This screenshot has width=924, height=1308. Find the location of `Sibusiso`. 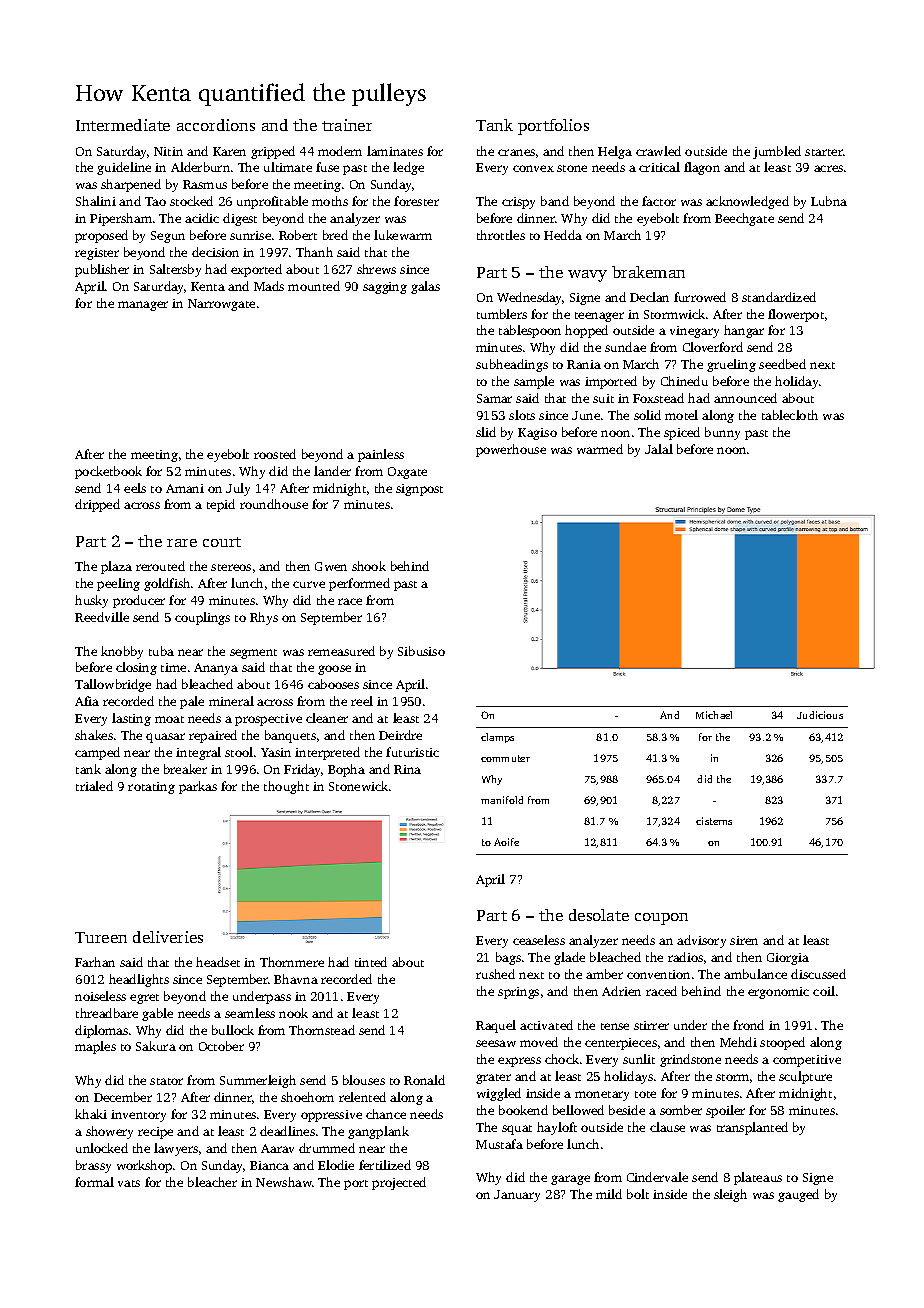

Sibusiso is located at coordinates (421, 651).
